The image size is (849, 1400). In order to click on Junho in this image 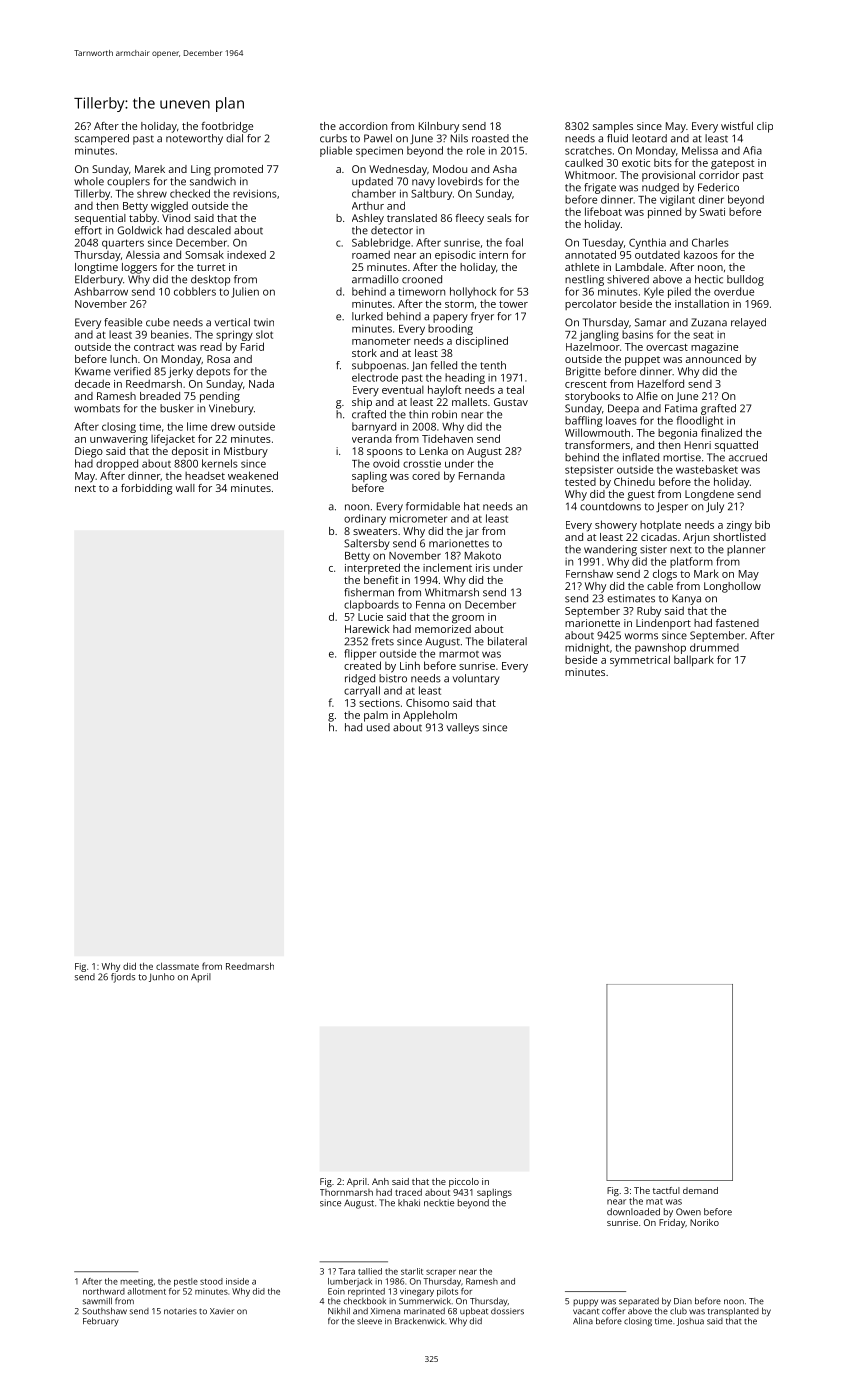, I will do `click(162, 977)`.
